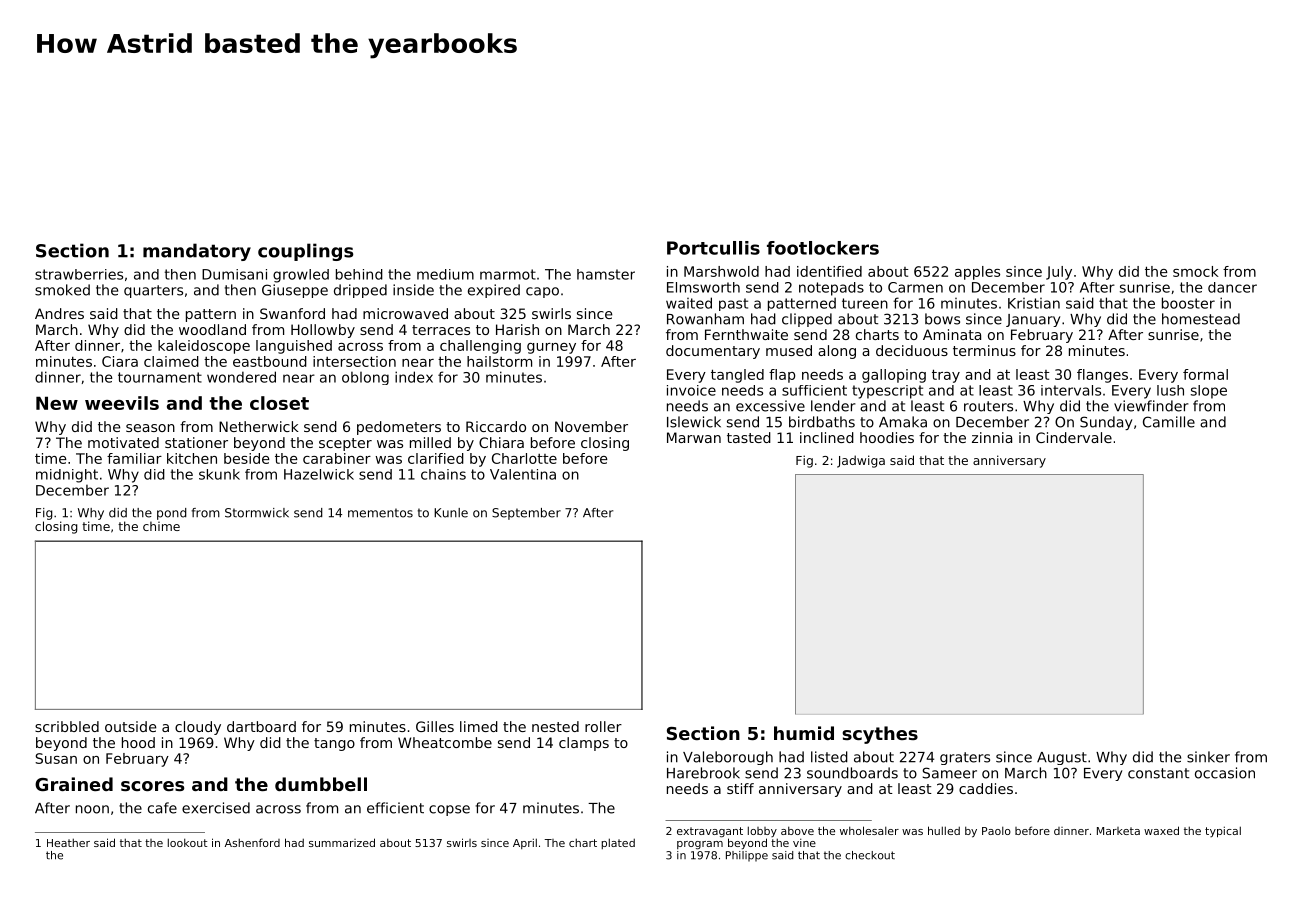  What do you see at coordinates (197, 252) in the screenshot?
I see `mandatory` at bounding box center [197, 252].
